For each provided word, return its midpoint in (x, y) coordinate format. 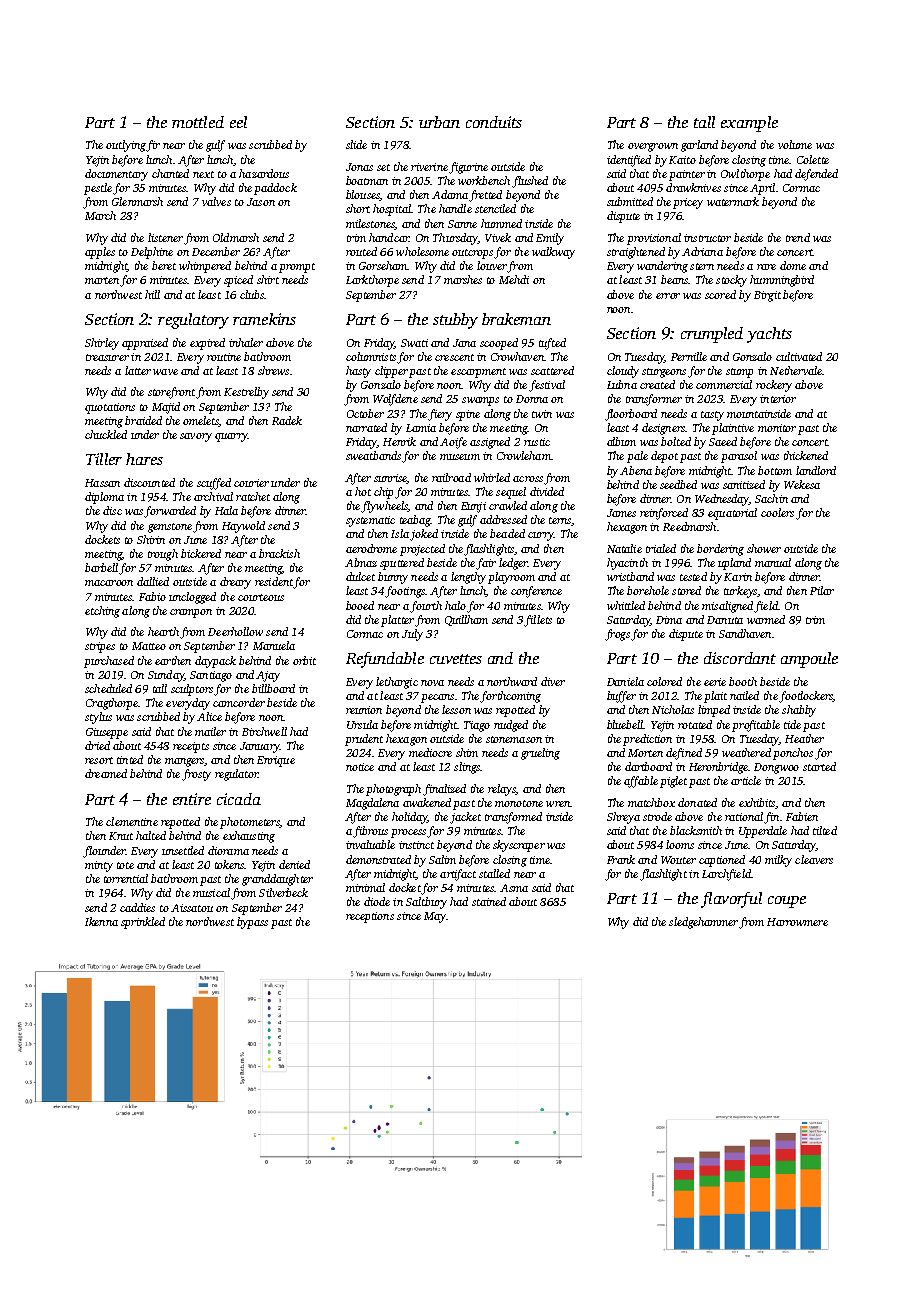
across (528, 479)
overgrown (653, 147)
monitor (777, 428)
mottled (198, 122)
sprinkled (143, 923)
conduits (494, 122)
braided (143, 420)
